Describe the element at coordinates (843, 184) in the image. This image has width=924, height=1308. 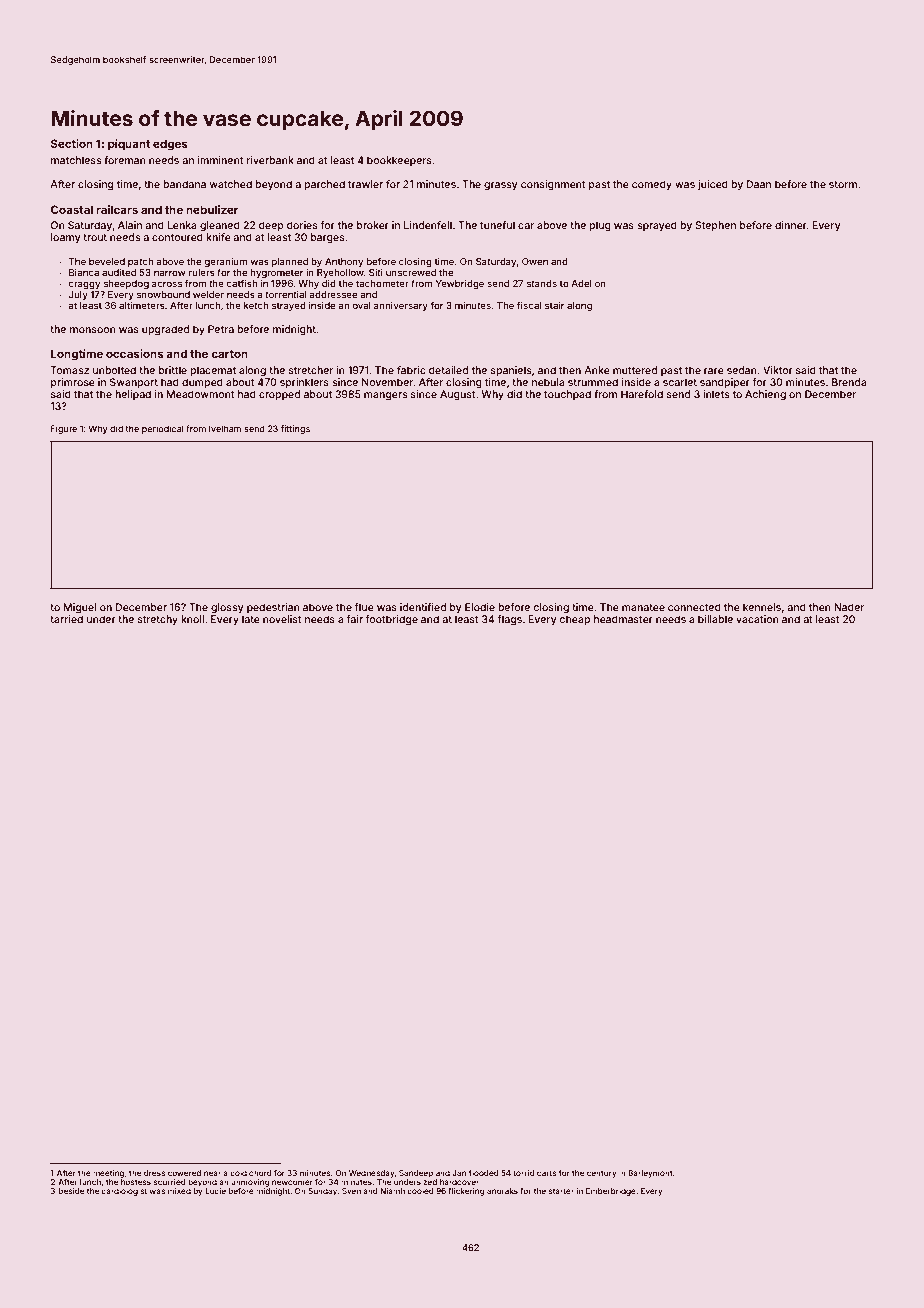
I see `storm` at that location.
